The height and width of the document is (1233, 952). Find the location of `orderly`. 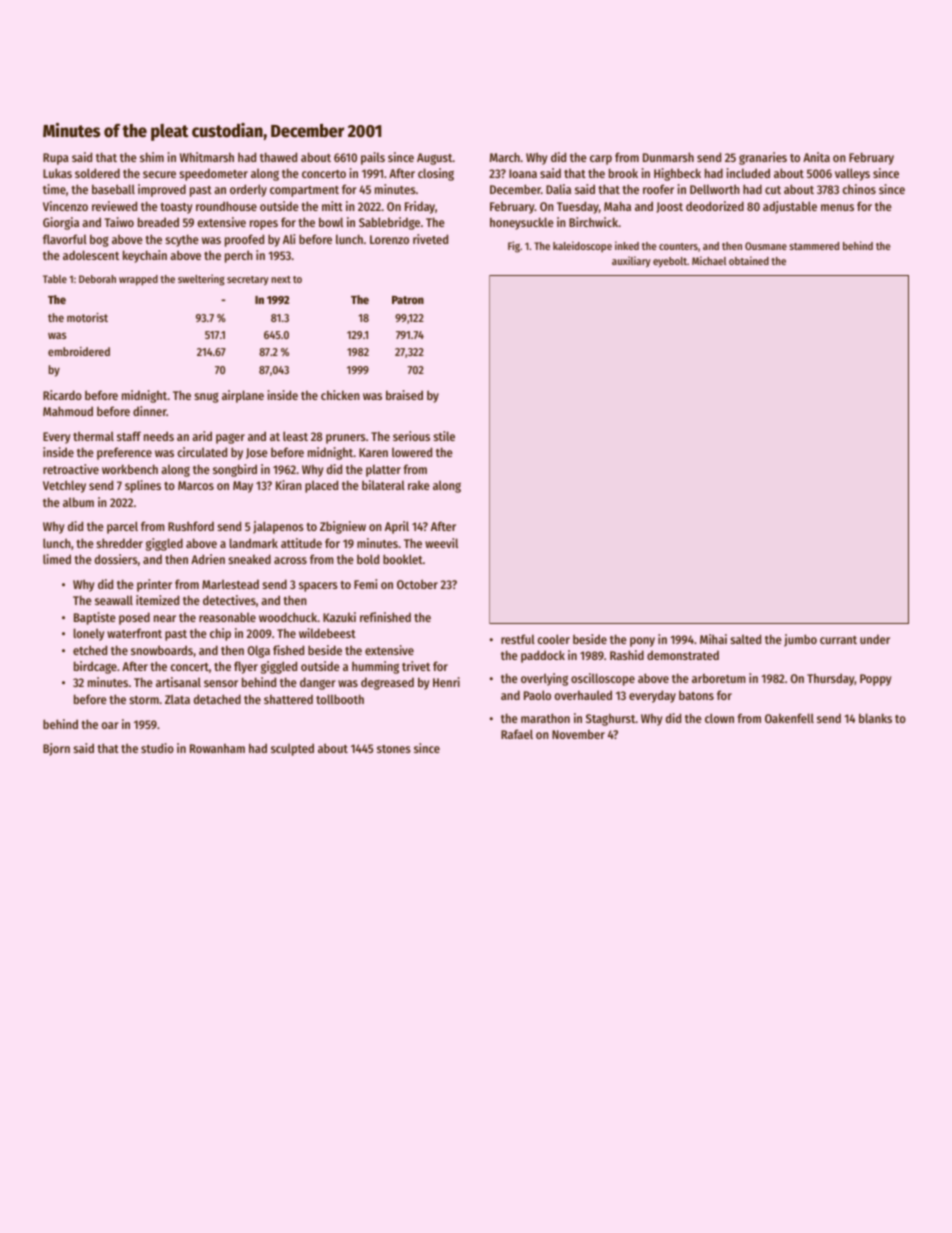

orderly is located at coordinates (248, 190).
